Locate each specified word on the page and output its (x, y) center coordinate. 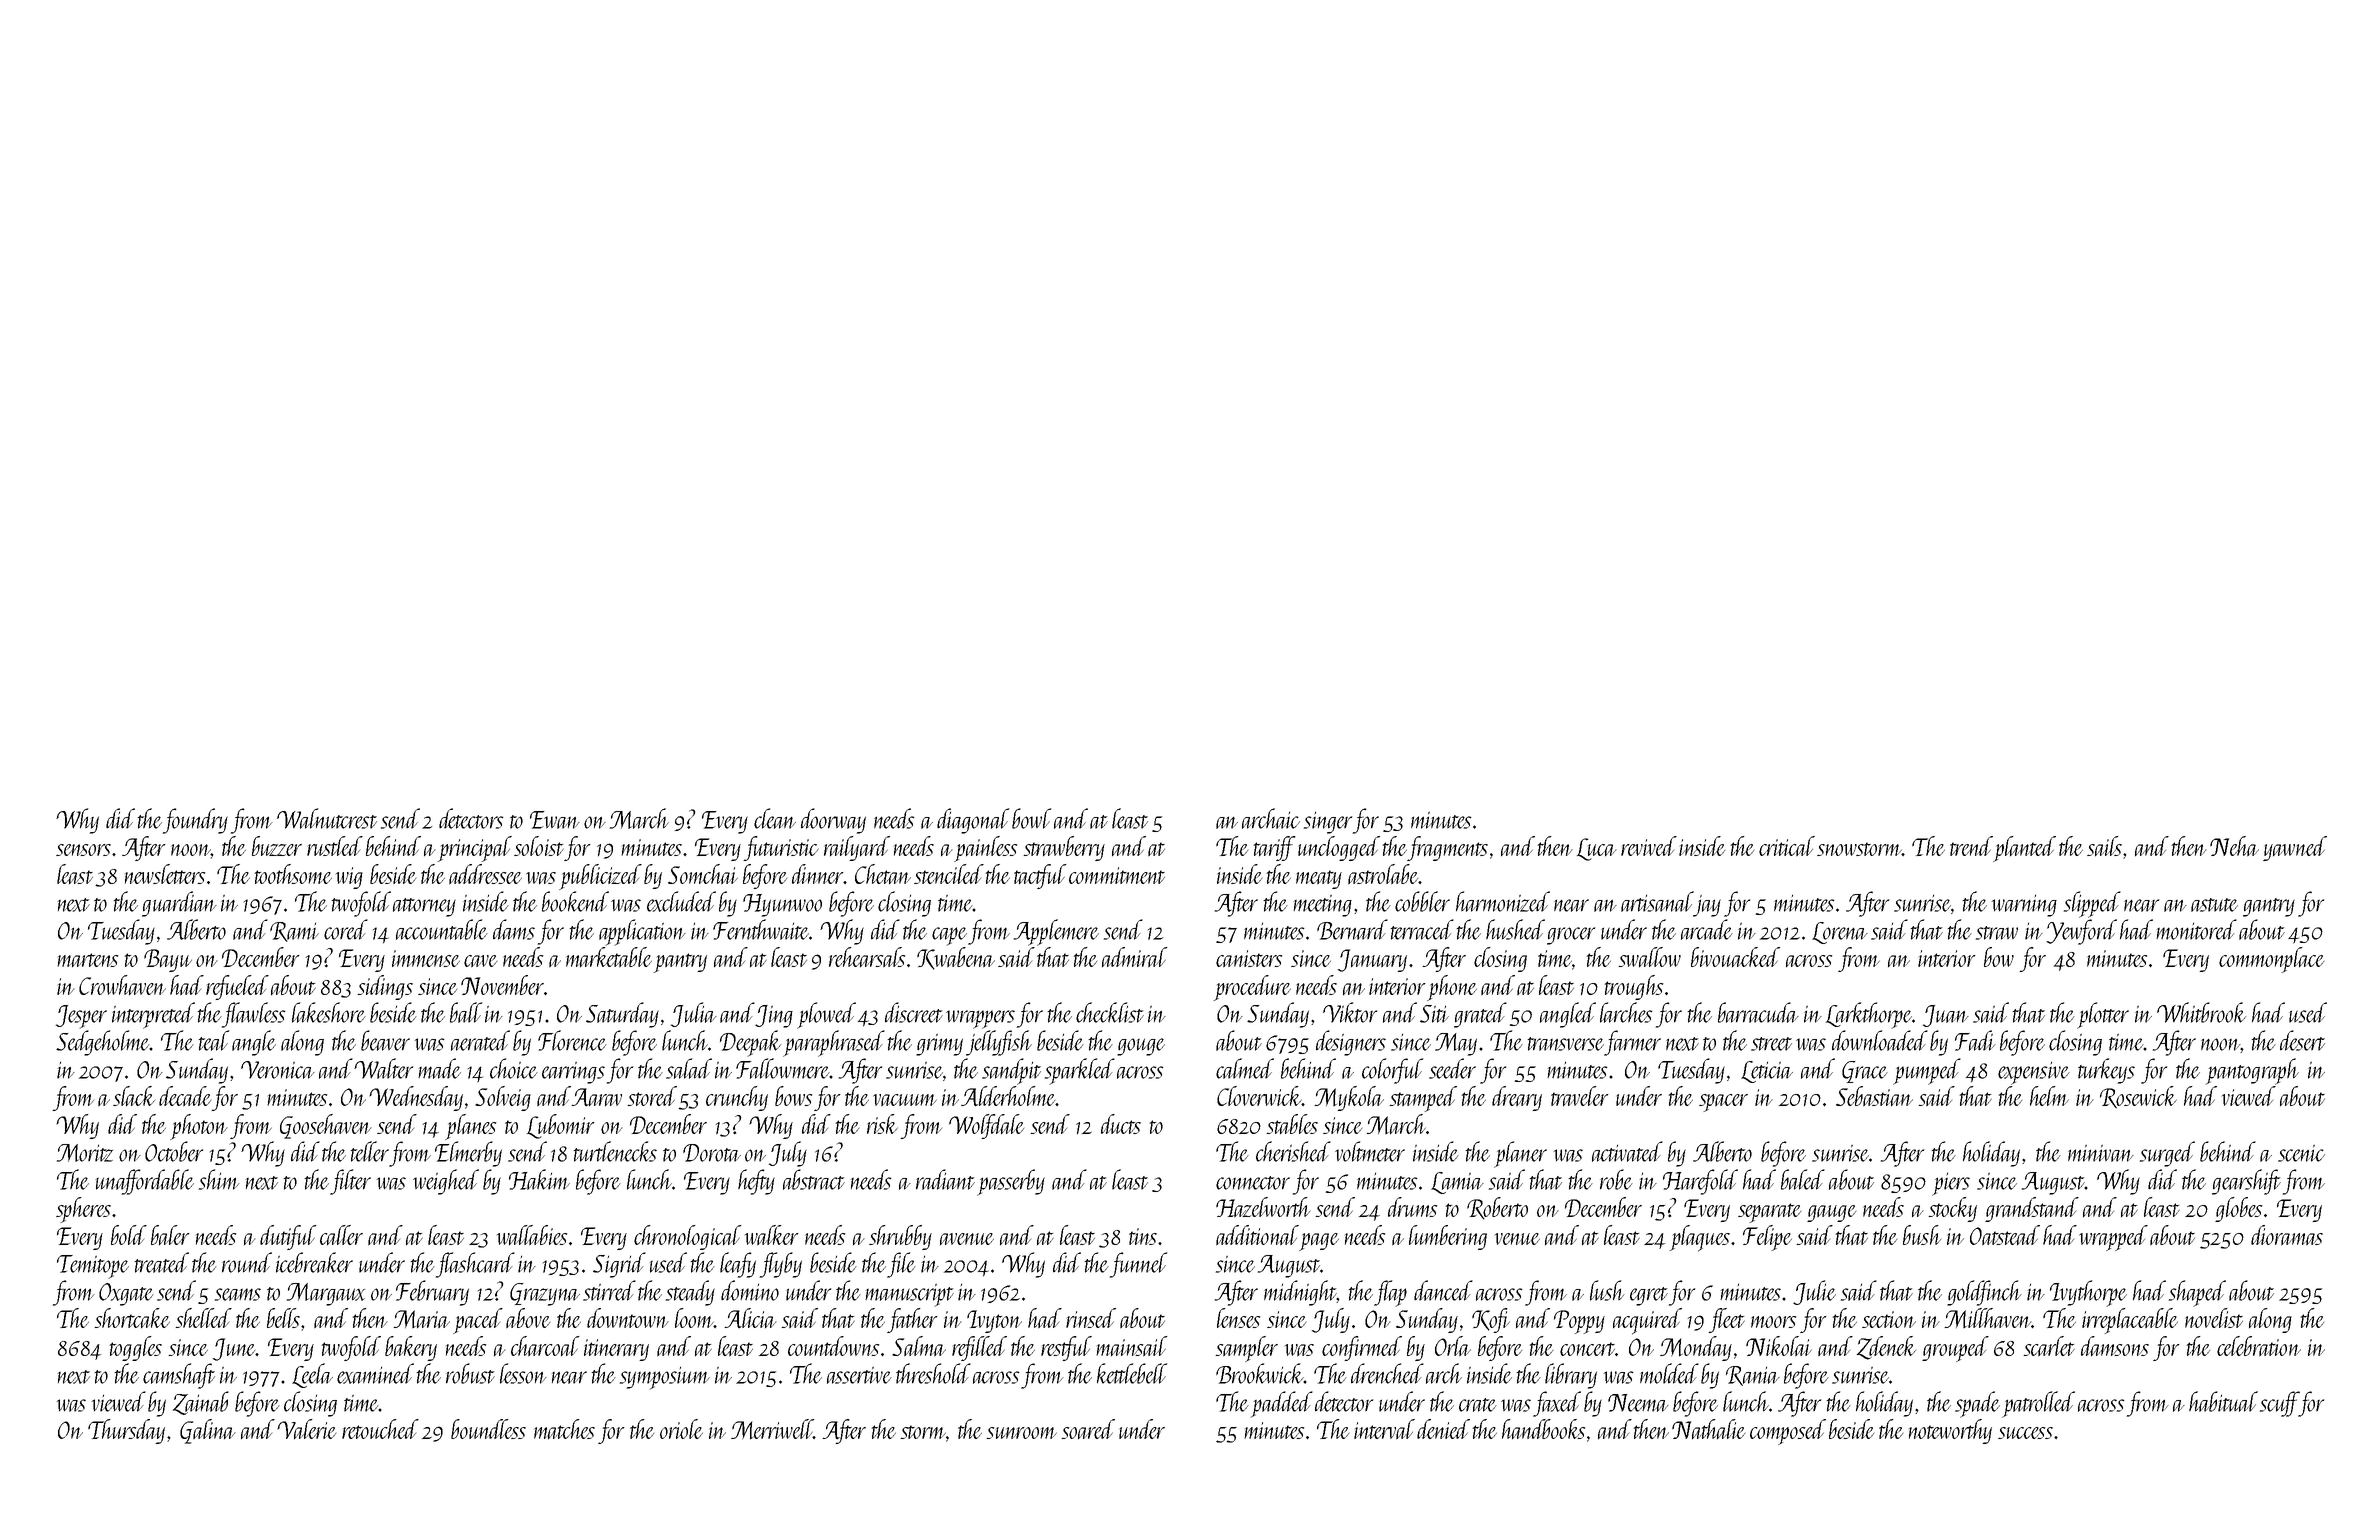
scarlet (2049, 1346)
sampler (1247, 1349)
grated (1480, 1015)
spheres (83, 1210)
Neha (2234, 846)
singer (1328, 823)
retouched (380, 1429)
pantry (680, 963)
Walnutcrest (327, 818)
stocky (1953, 1209)
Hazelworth (1263, 1207)
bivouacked (1735, 957)
